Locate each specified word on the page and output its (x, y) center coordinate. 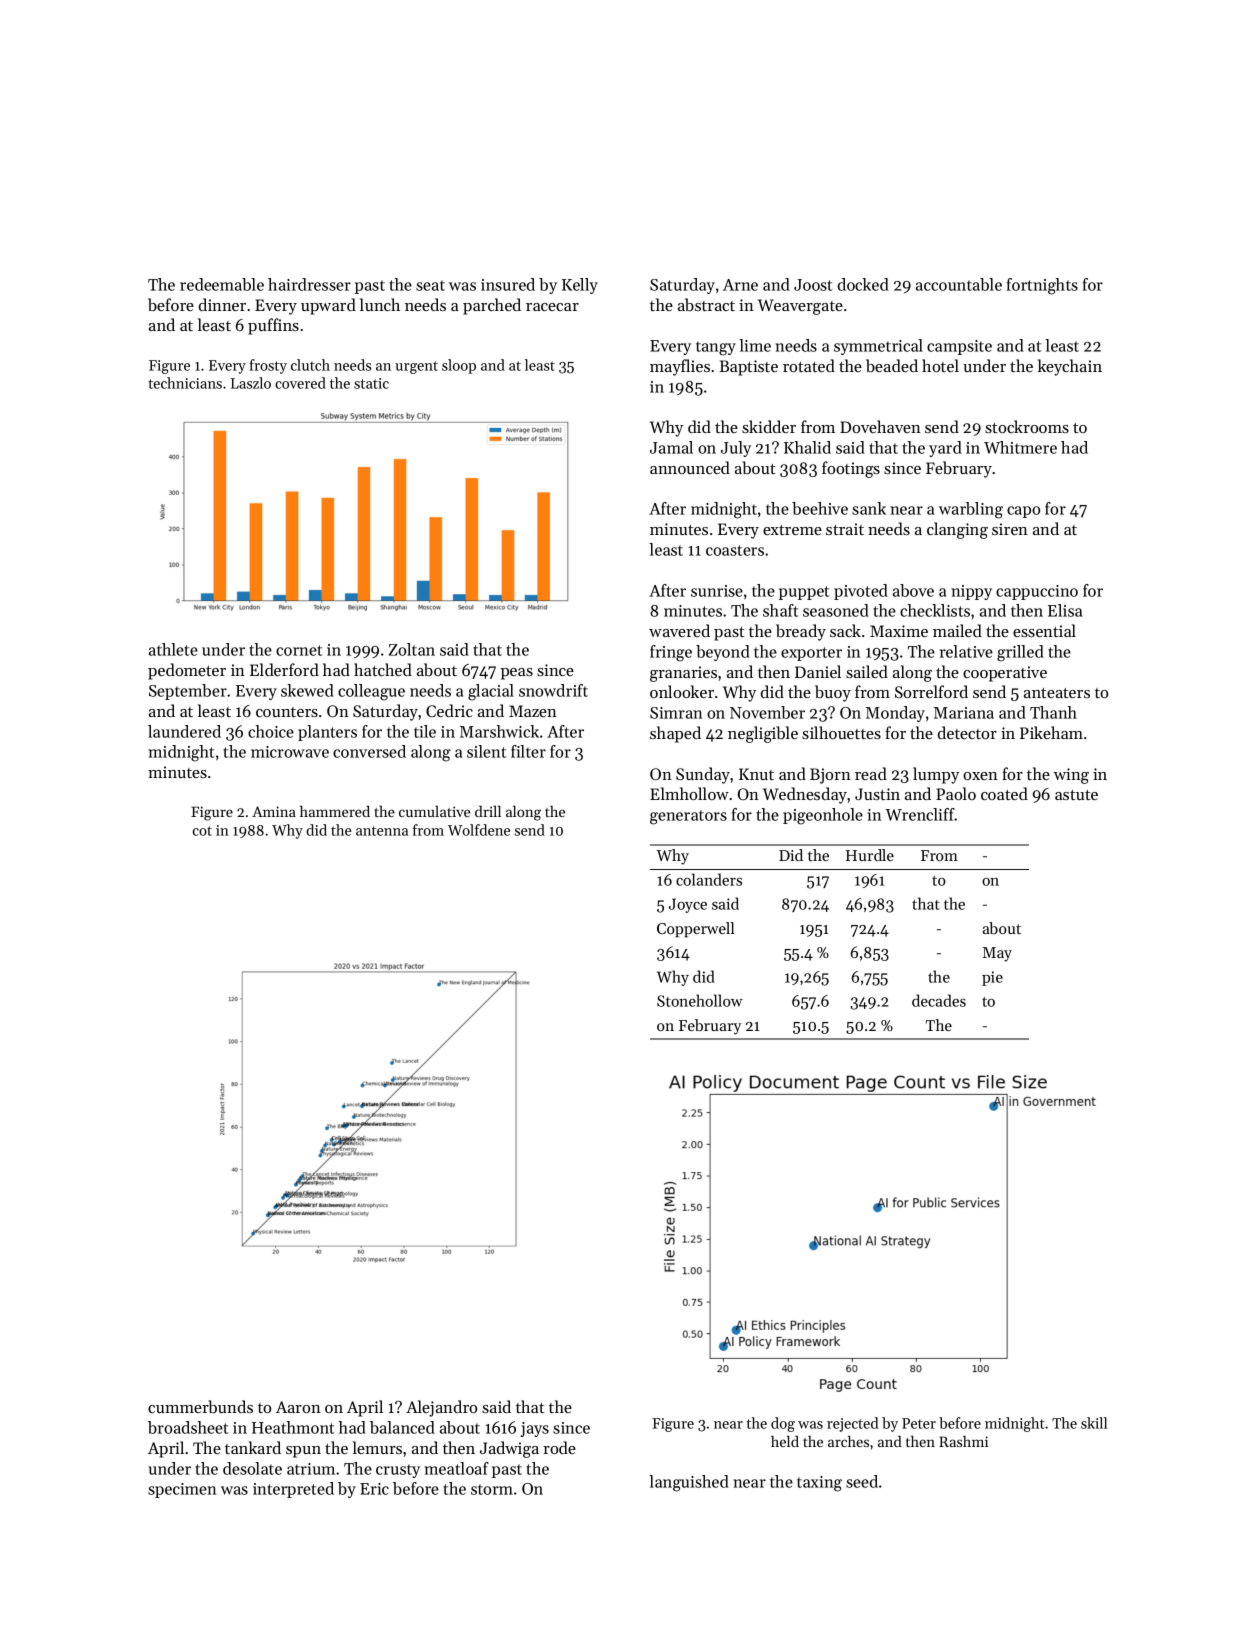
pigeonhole (823, 816)
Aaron (298, 1407)
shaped (675, 734)
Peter (919, 1423)
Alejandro (441, 1408)
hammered (335, 811)
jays (535, 1429)
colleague (371, 692)
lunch (380, 304)
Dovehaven (880, 426)
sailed (867, 671)
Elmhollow (689, 793)
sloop (459, 366)
